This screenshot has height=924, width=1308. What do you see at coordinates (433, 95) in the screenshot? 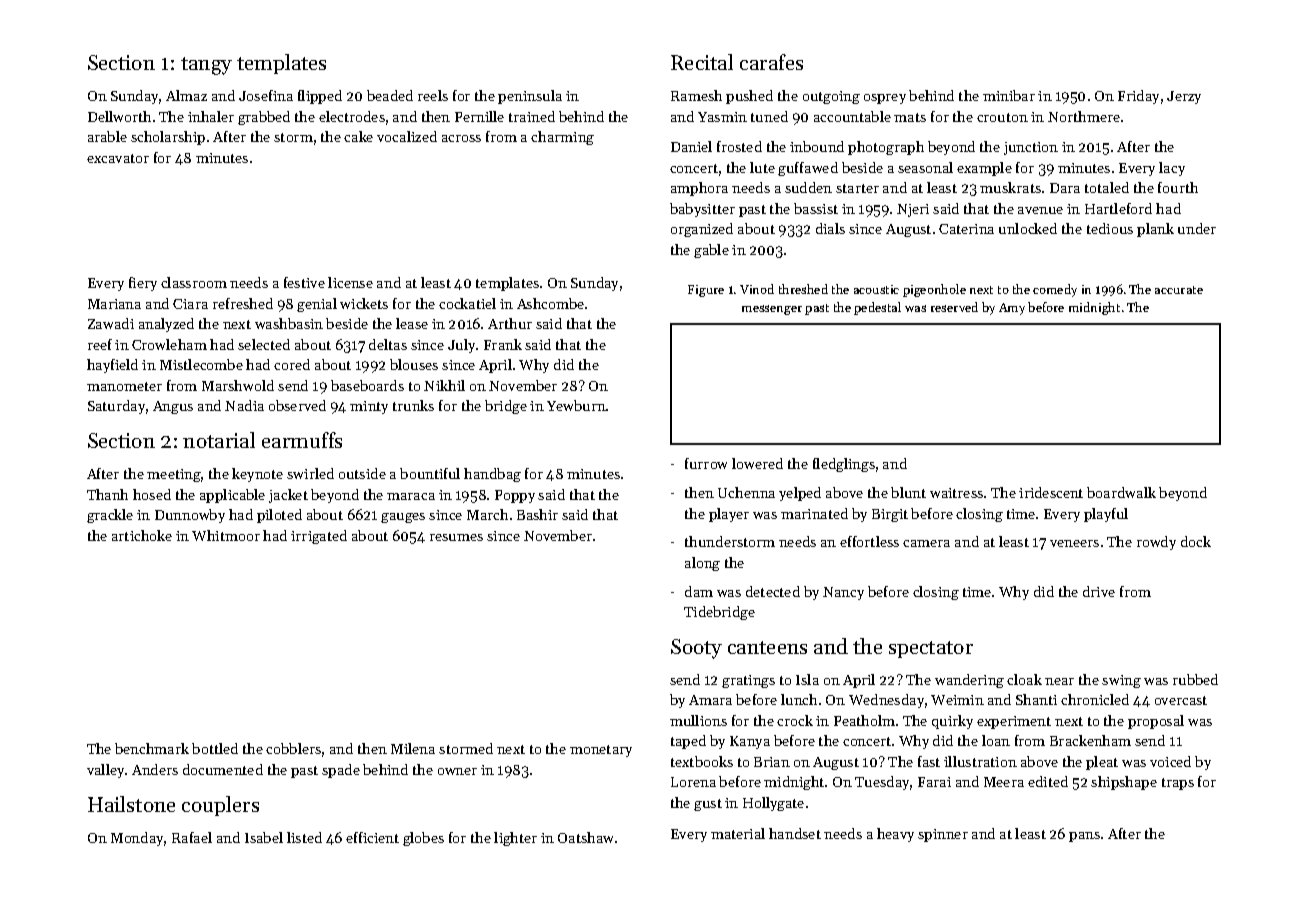
I see `reels` at bounding box center [433, 95].
